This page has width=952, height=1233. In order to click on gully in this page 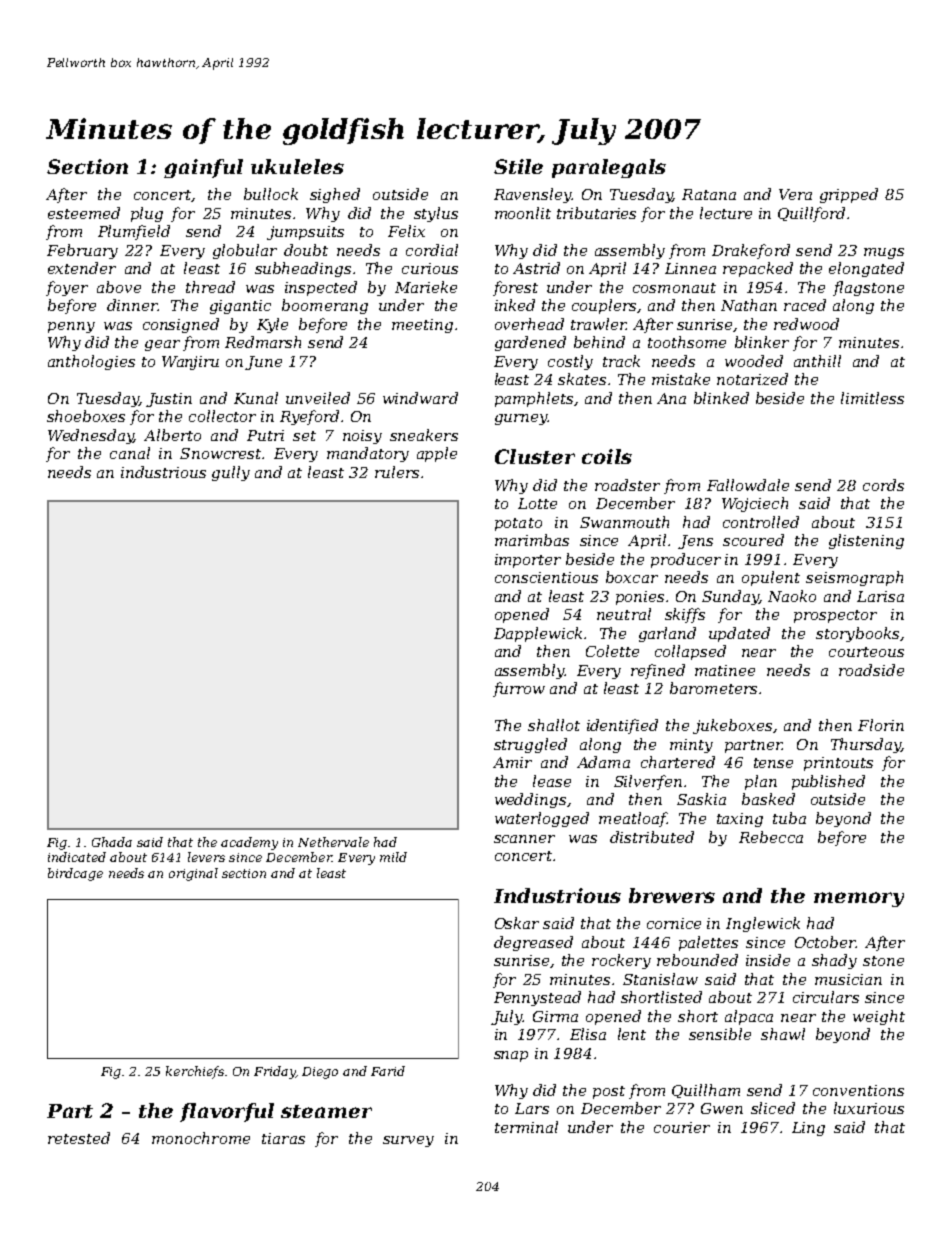, I will do `click(231, 473)`.
